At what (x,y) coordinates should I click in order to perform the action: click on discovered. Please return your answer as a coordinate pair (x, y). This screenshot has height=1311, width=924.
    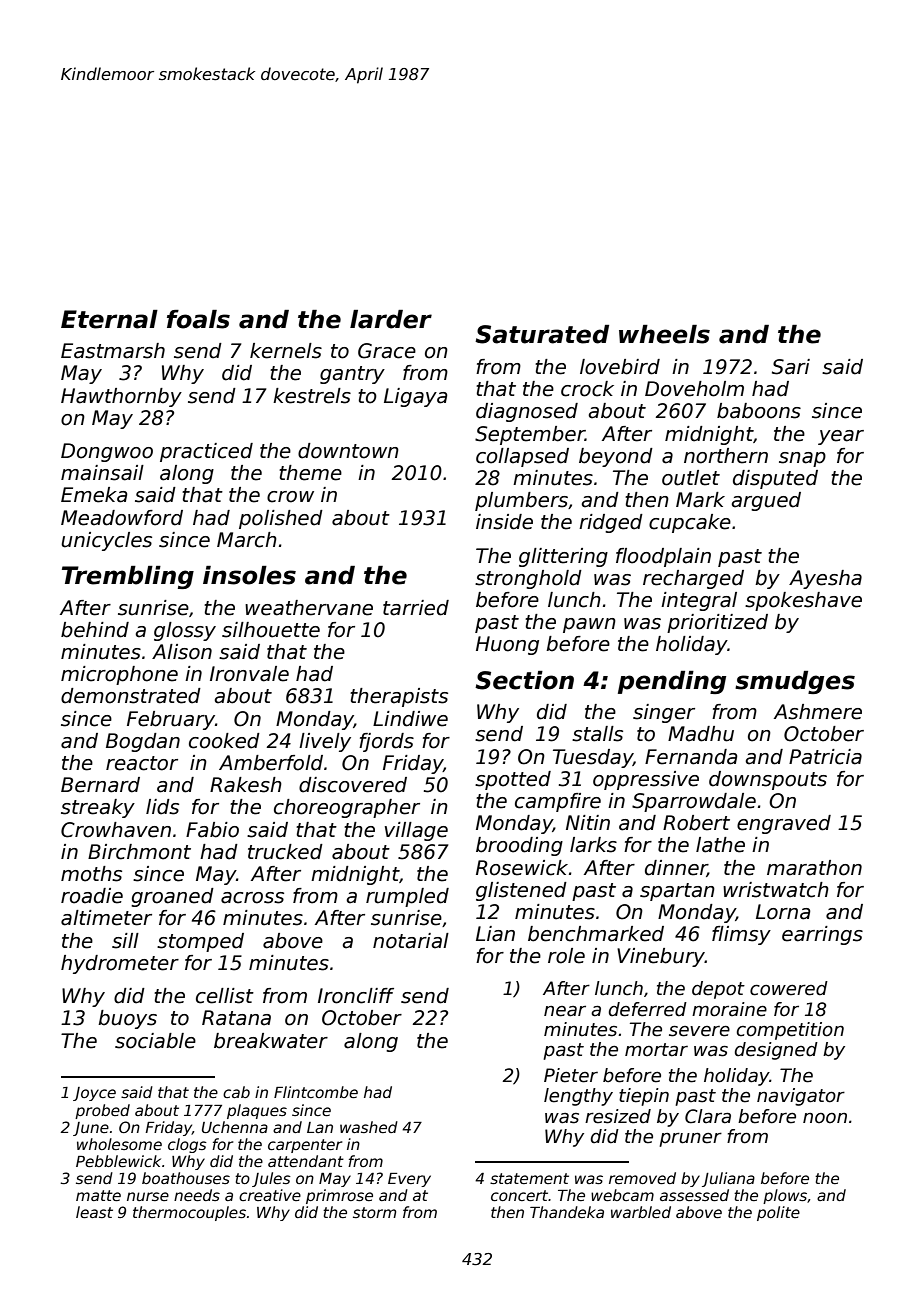
    Looking at the image, I should click on (353, 785).
